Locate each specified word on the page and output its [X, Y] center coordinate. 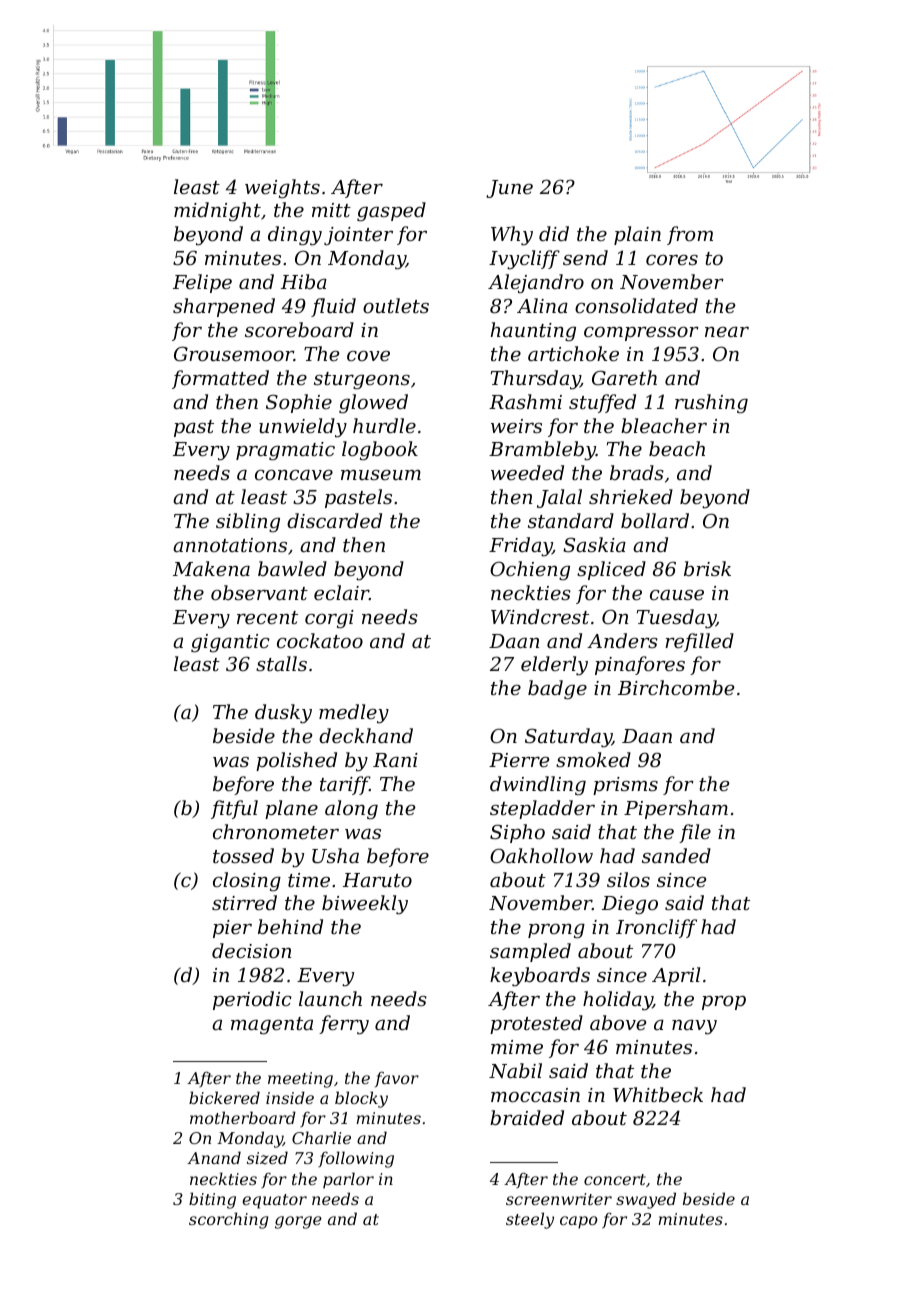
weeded [527, 472]
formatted [220, 379]
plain [637, 235]
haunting [533, 331]
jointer [358, 236]
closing [247, 882]
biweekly [365, 905]
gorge [298, 1222]
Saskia [594, 544]
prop [724, 1003]
